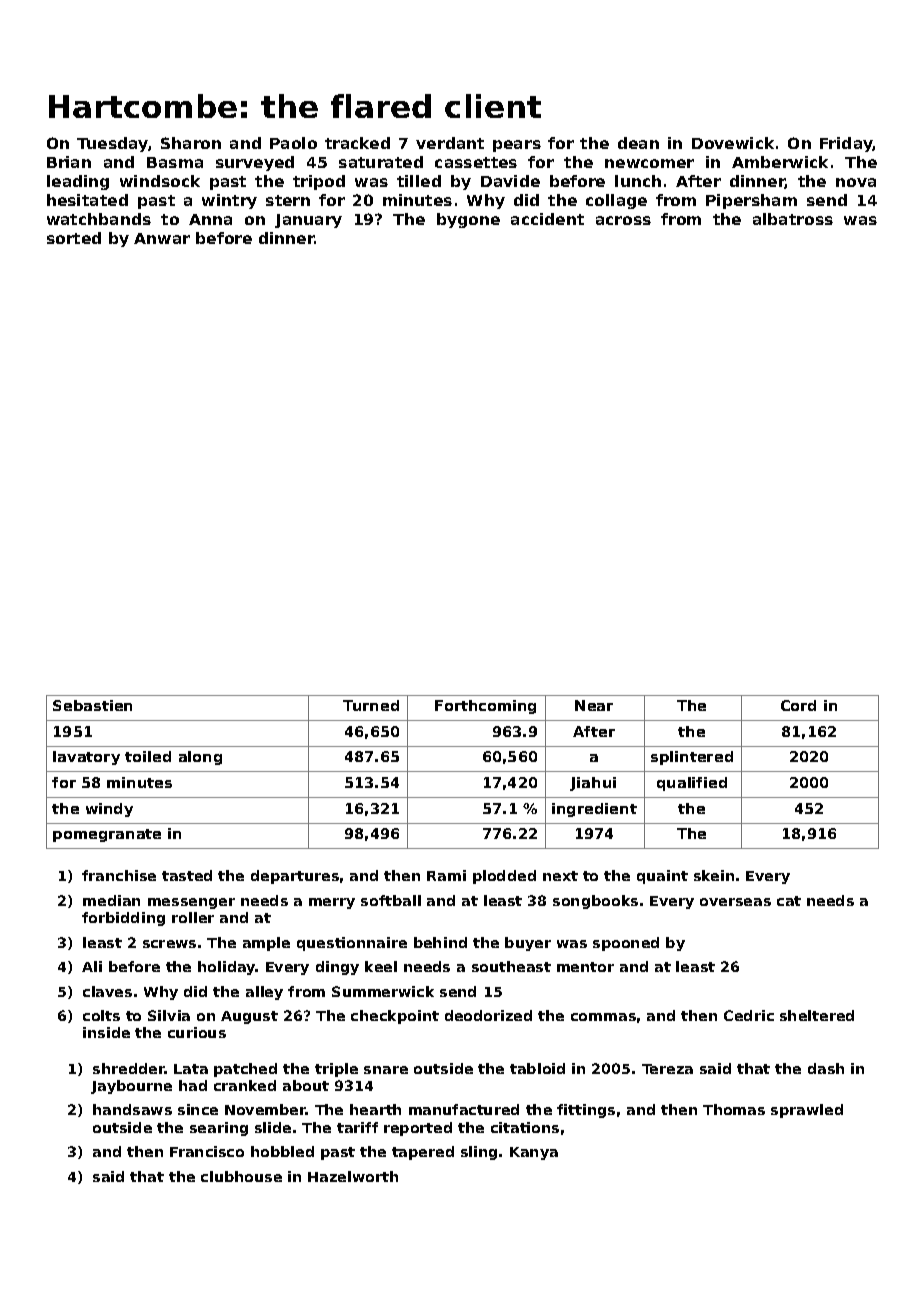  What do you see at coordinates (714, 875) in the screenshot?
I see `skein` at bounding box center [714, 875].
